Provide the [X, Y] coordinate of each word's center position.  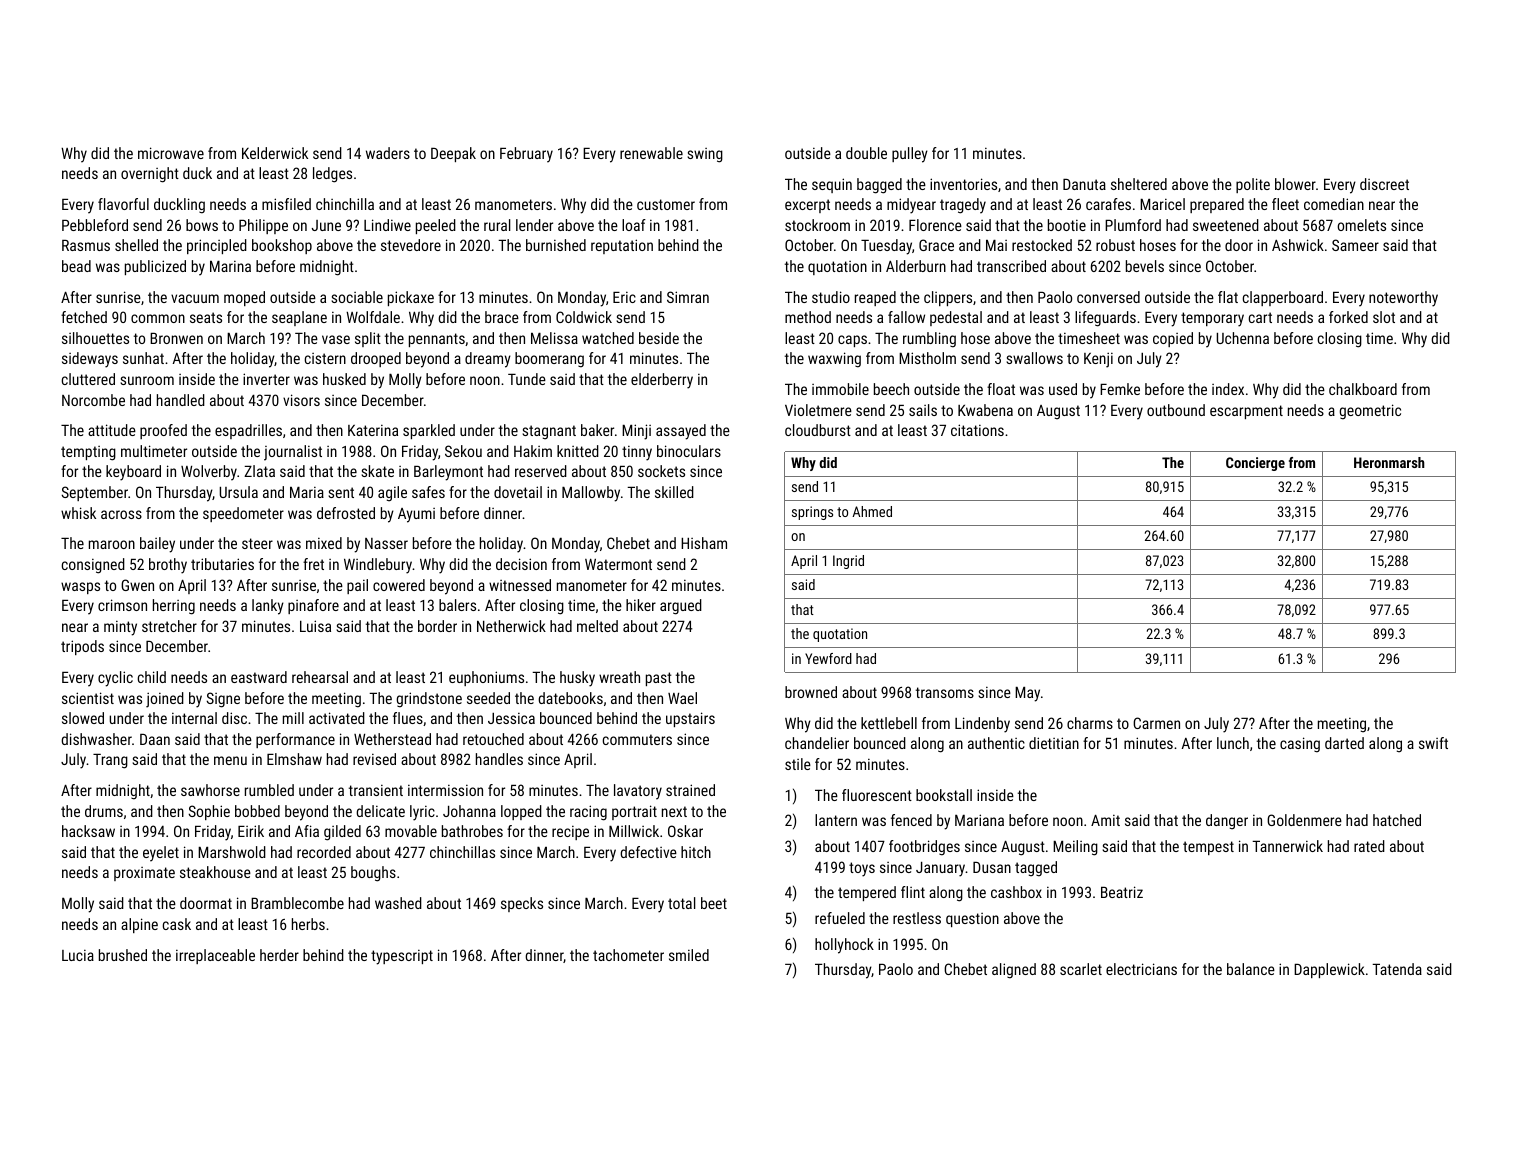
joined [165, 700]
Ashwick [1298, 245]
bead [76, 266]
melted [597, 626]
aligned [1014, 971]
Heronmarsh [1389, 462]
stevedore [411, 245]
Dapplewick [1329, 970]
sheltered [1139, 184]
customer [666, 204]
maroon [112, 544]
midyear [911, 206]
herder [279, 955]
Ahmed [872, 511]
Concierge [1255, 464]
